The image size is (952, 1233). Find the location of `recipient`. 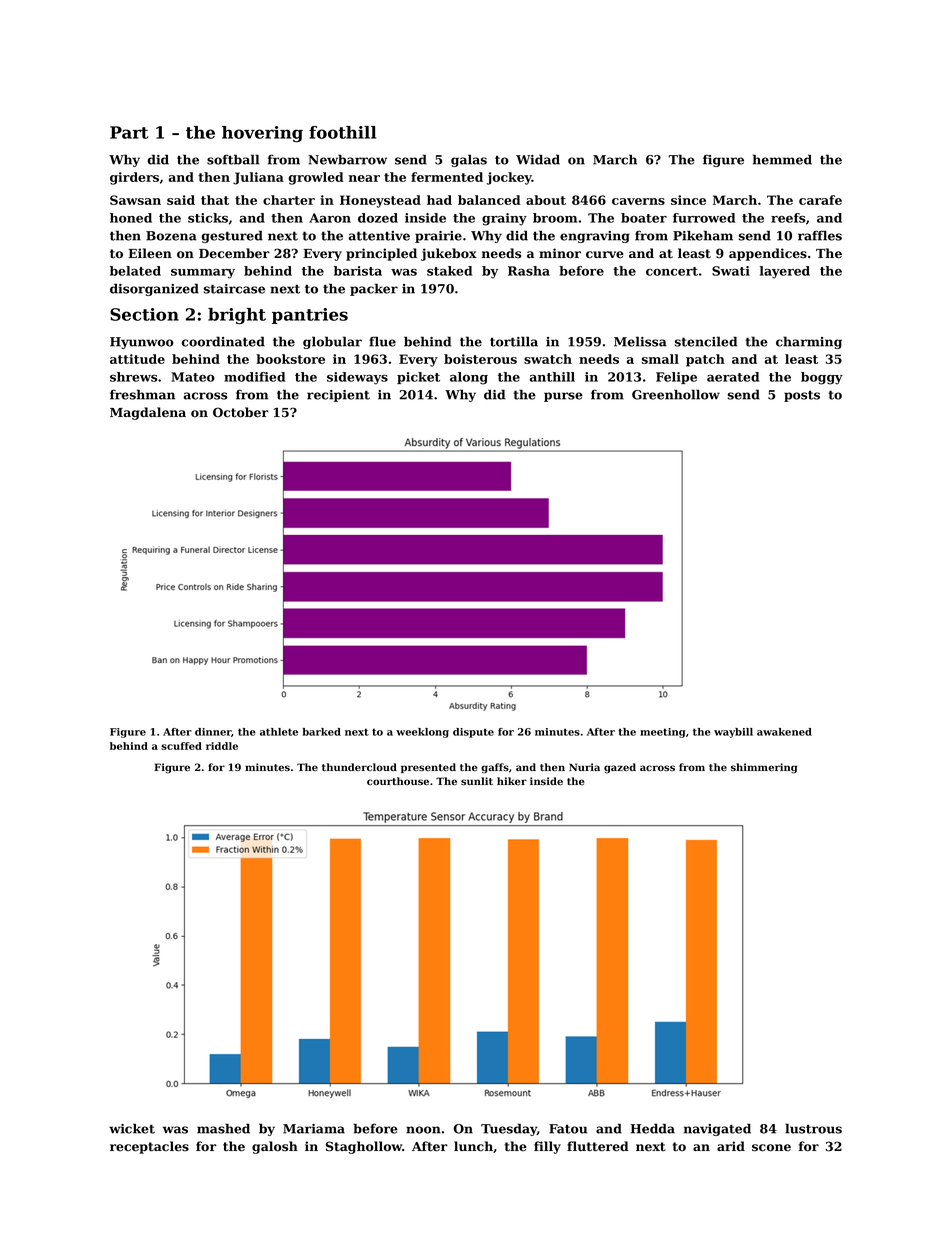

recipient is located at coordinates (338, 396).
